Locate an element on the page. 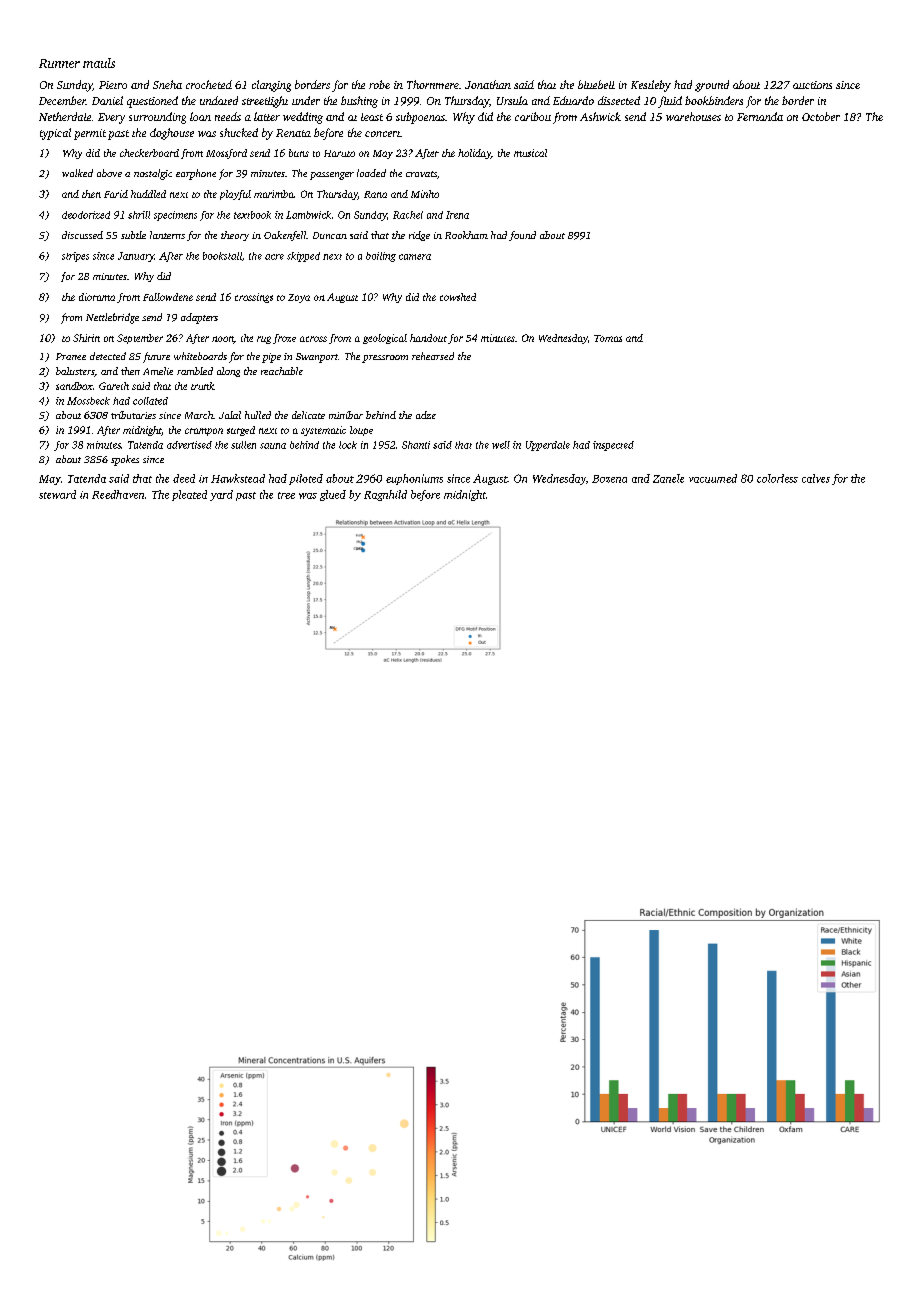 This image has height=1308, width=924. lock is located at coordinates (348, 445).
